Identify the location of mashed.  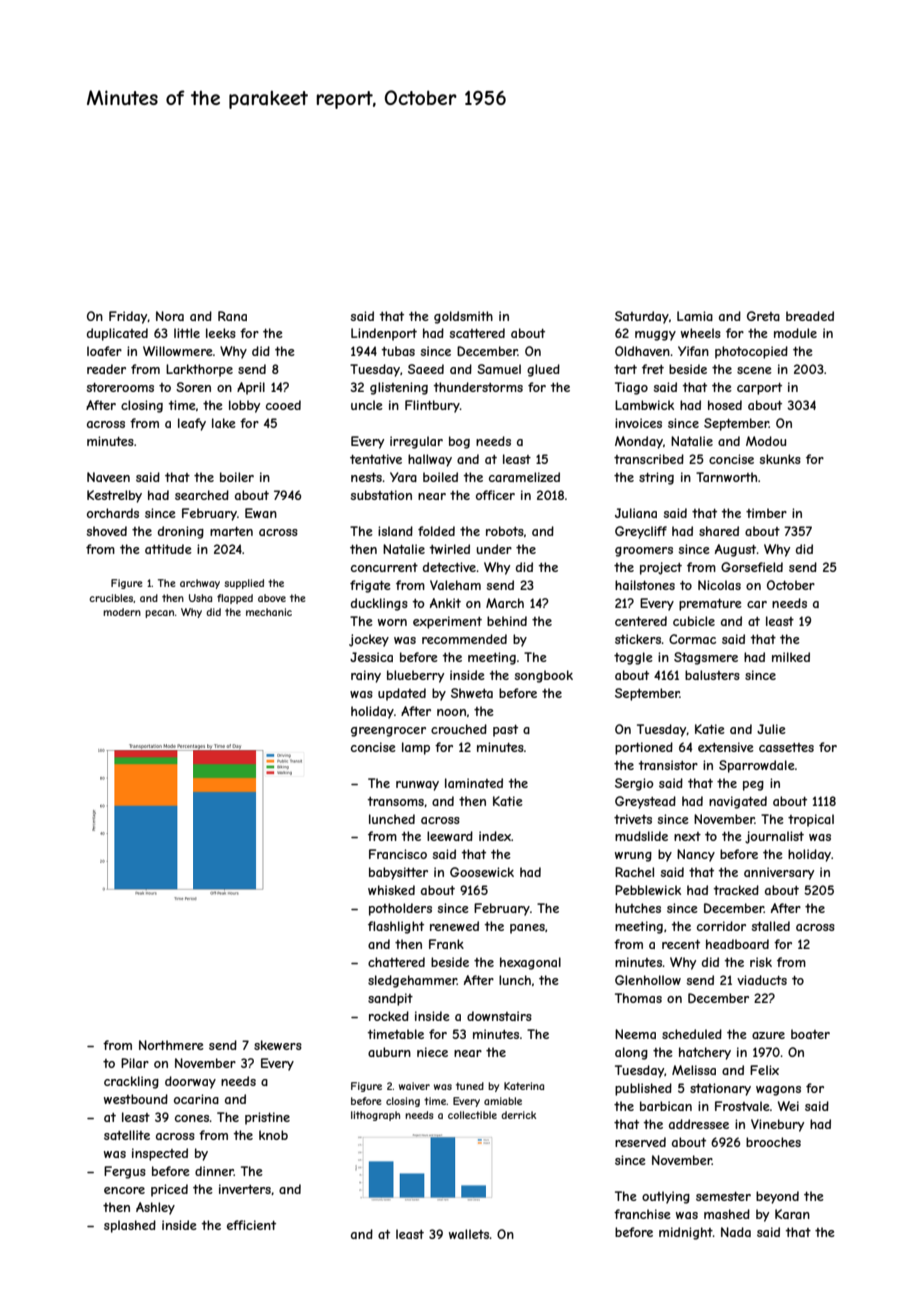
(727, 1214).
